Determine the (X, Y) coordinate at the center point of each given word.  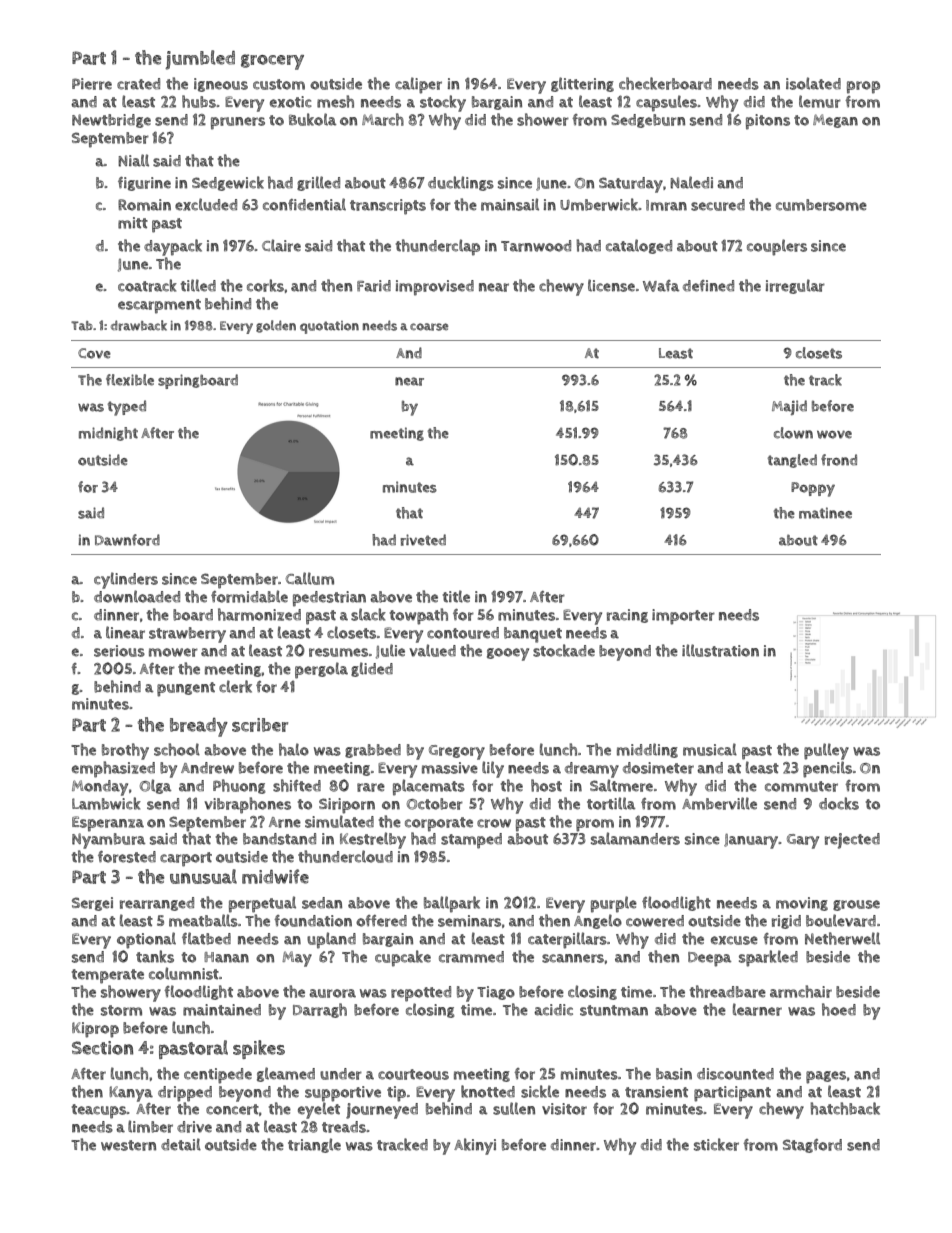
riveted (423, 540)
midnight (108, 434)
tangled (792, 461)
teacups (99, 1111)
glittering (582, 84)
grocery (272, 62)
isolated (813, 83)
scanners (573, 958)
